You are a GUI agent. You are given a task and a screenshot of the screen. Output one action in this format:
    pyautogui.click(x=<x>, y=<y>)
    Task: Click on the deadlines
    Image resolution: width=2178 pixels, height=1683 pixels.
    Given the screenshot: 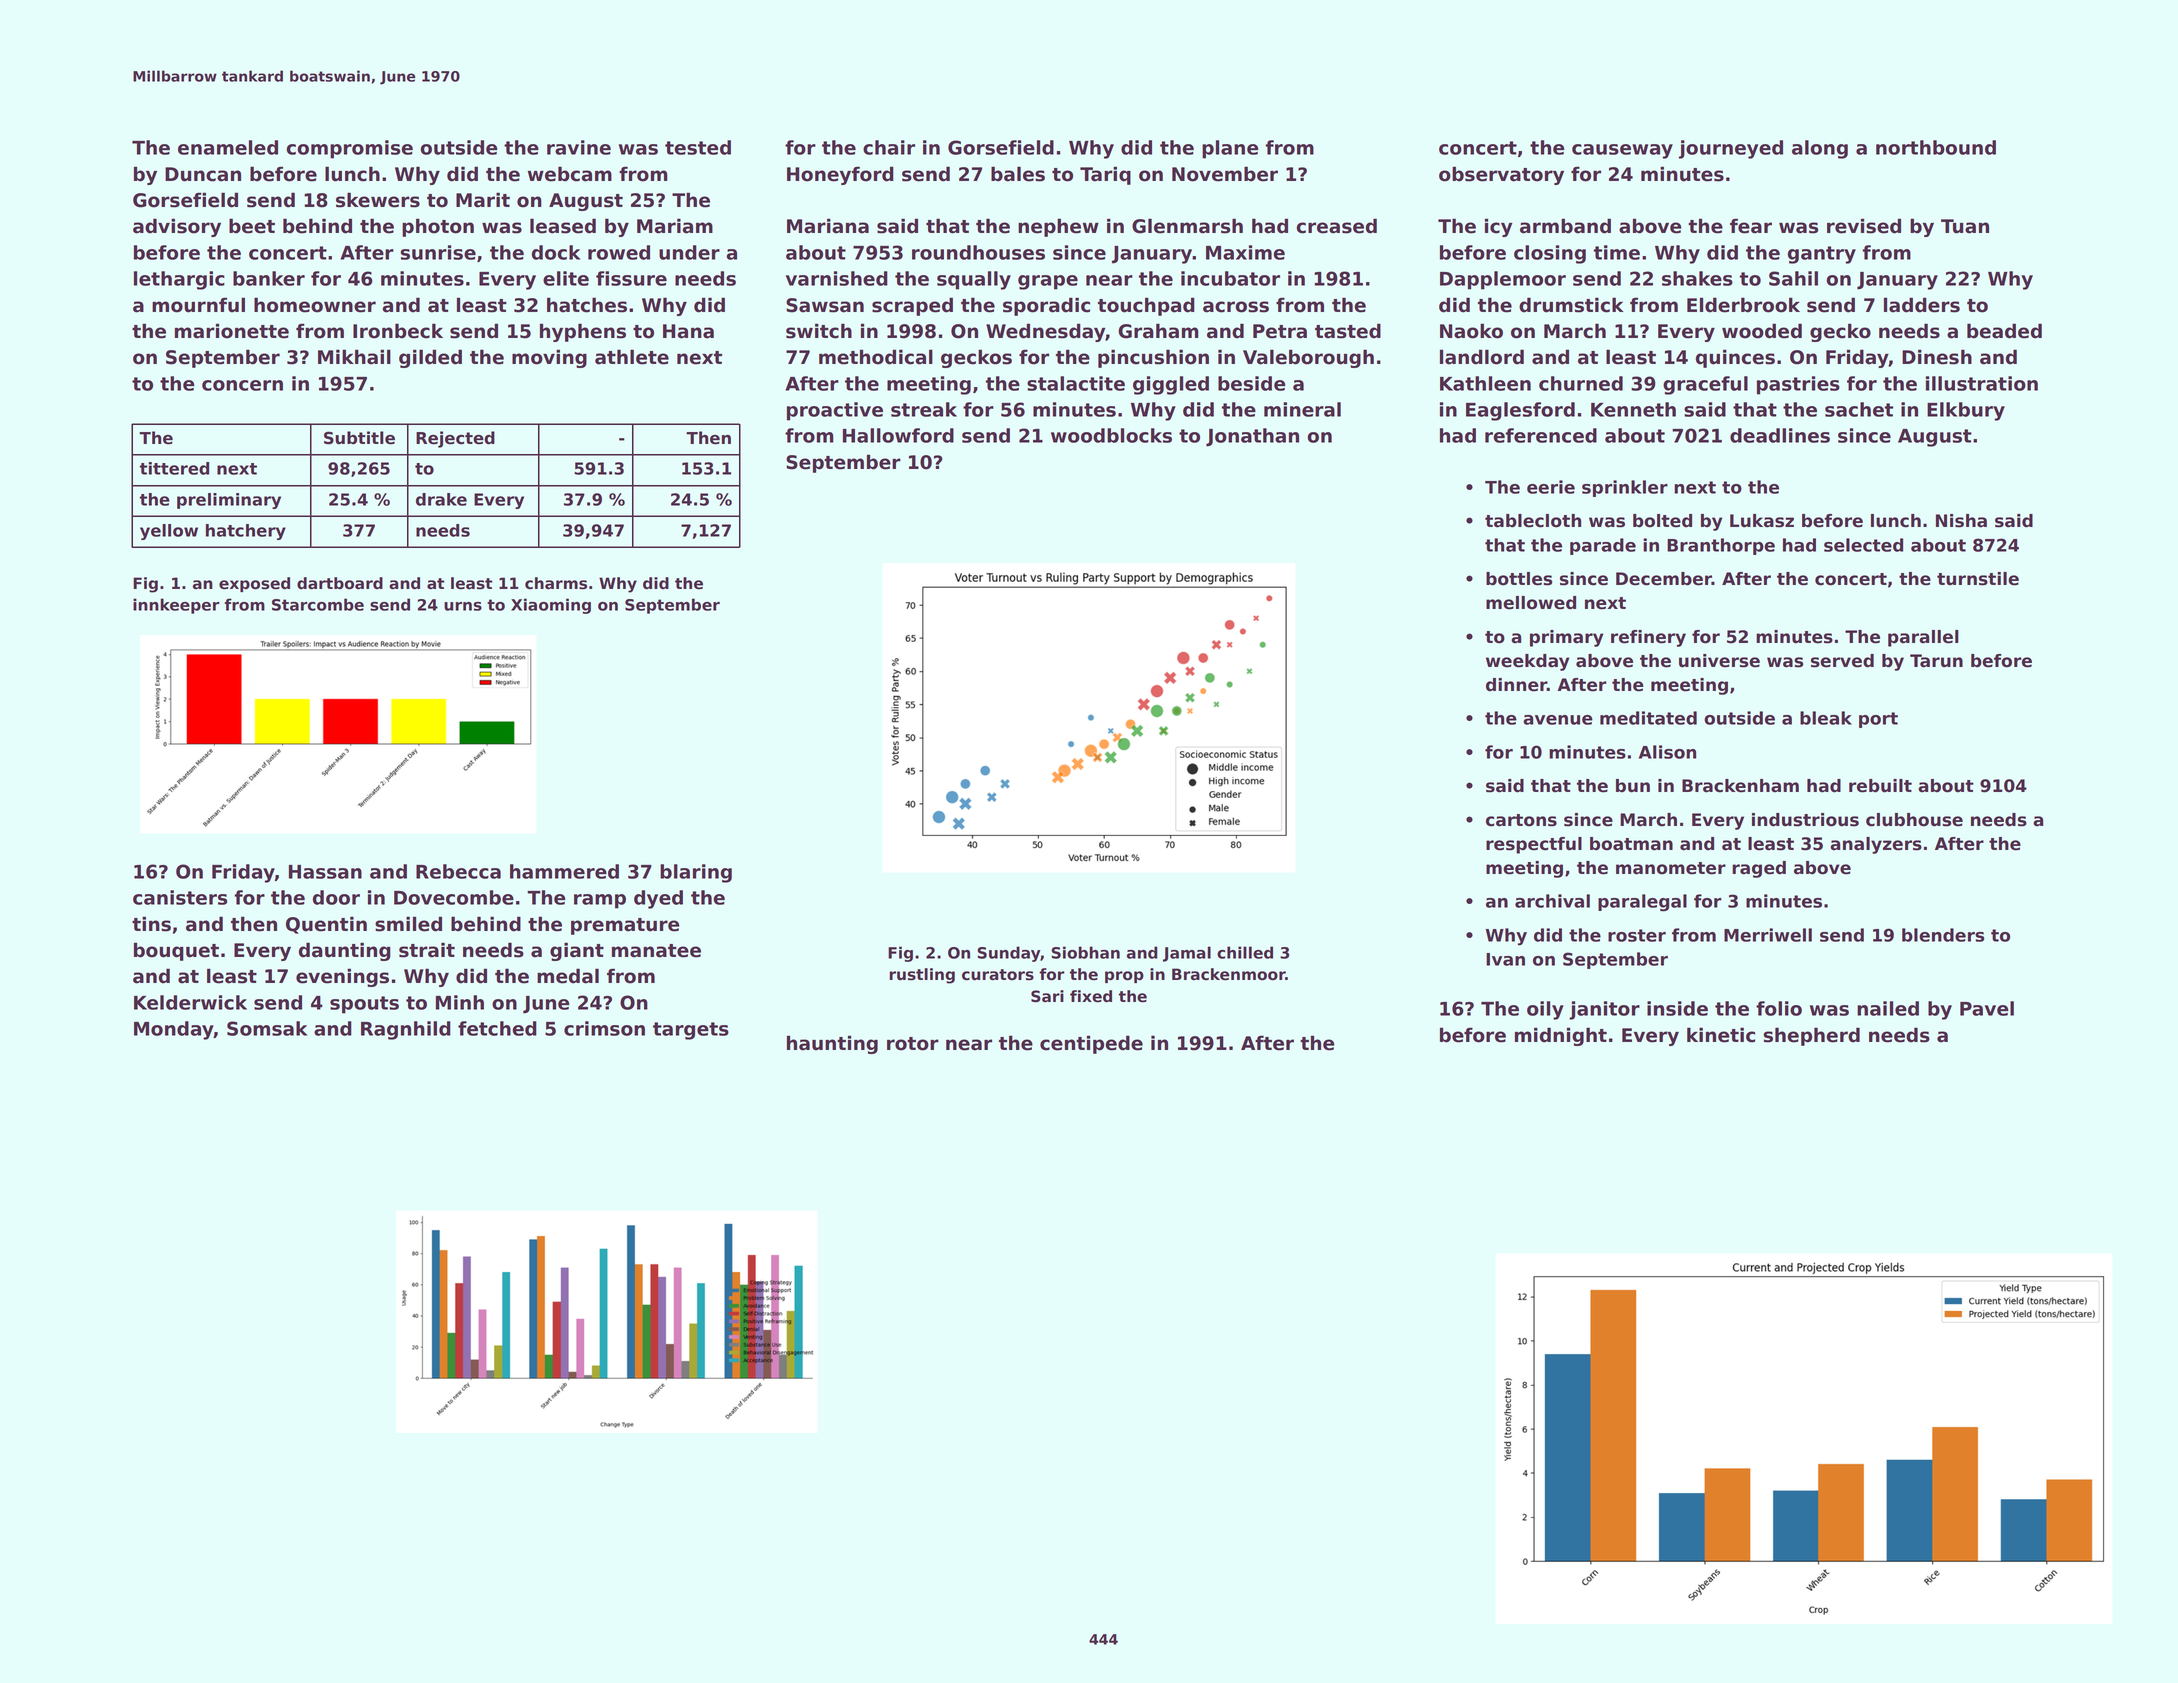 What is the action you would take?
    pyautogui.click(x=1780, y=435)
